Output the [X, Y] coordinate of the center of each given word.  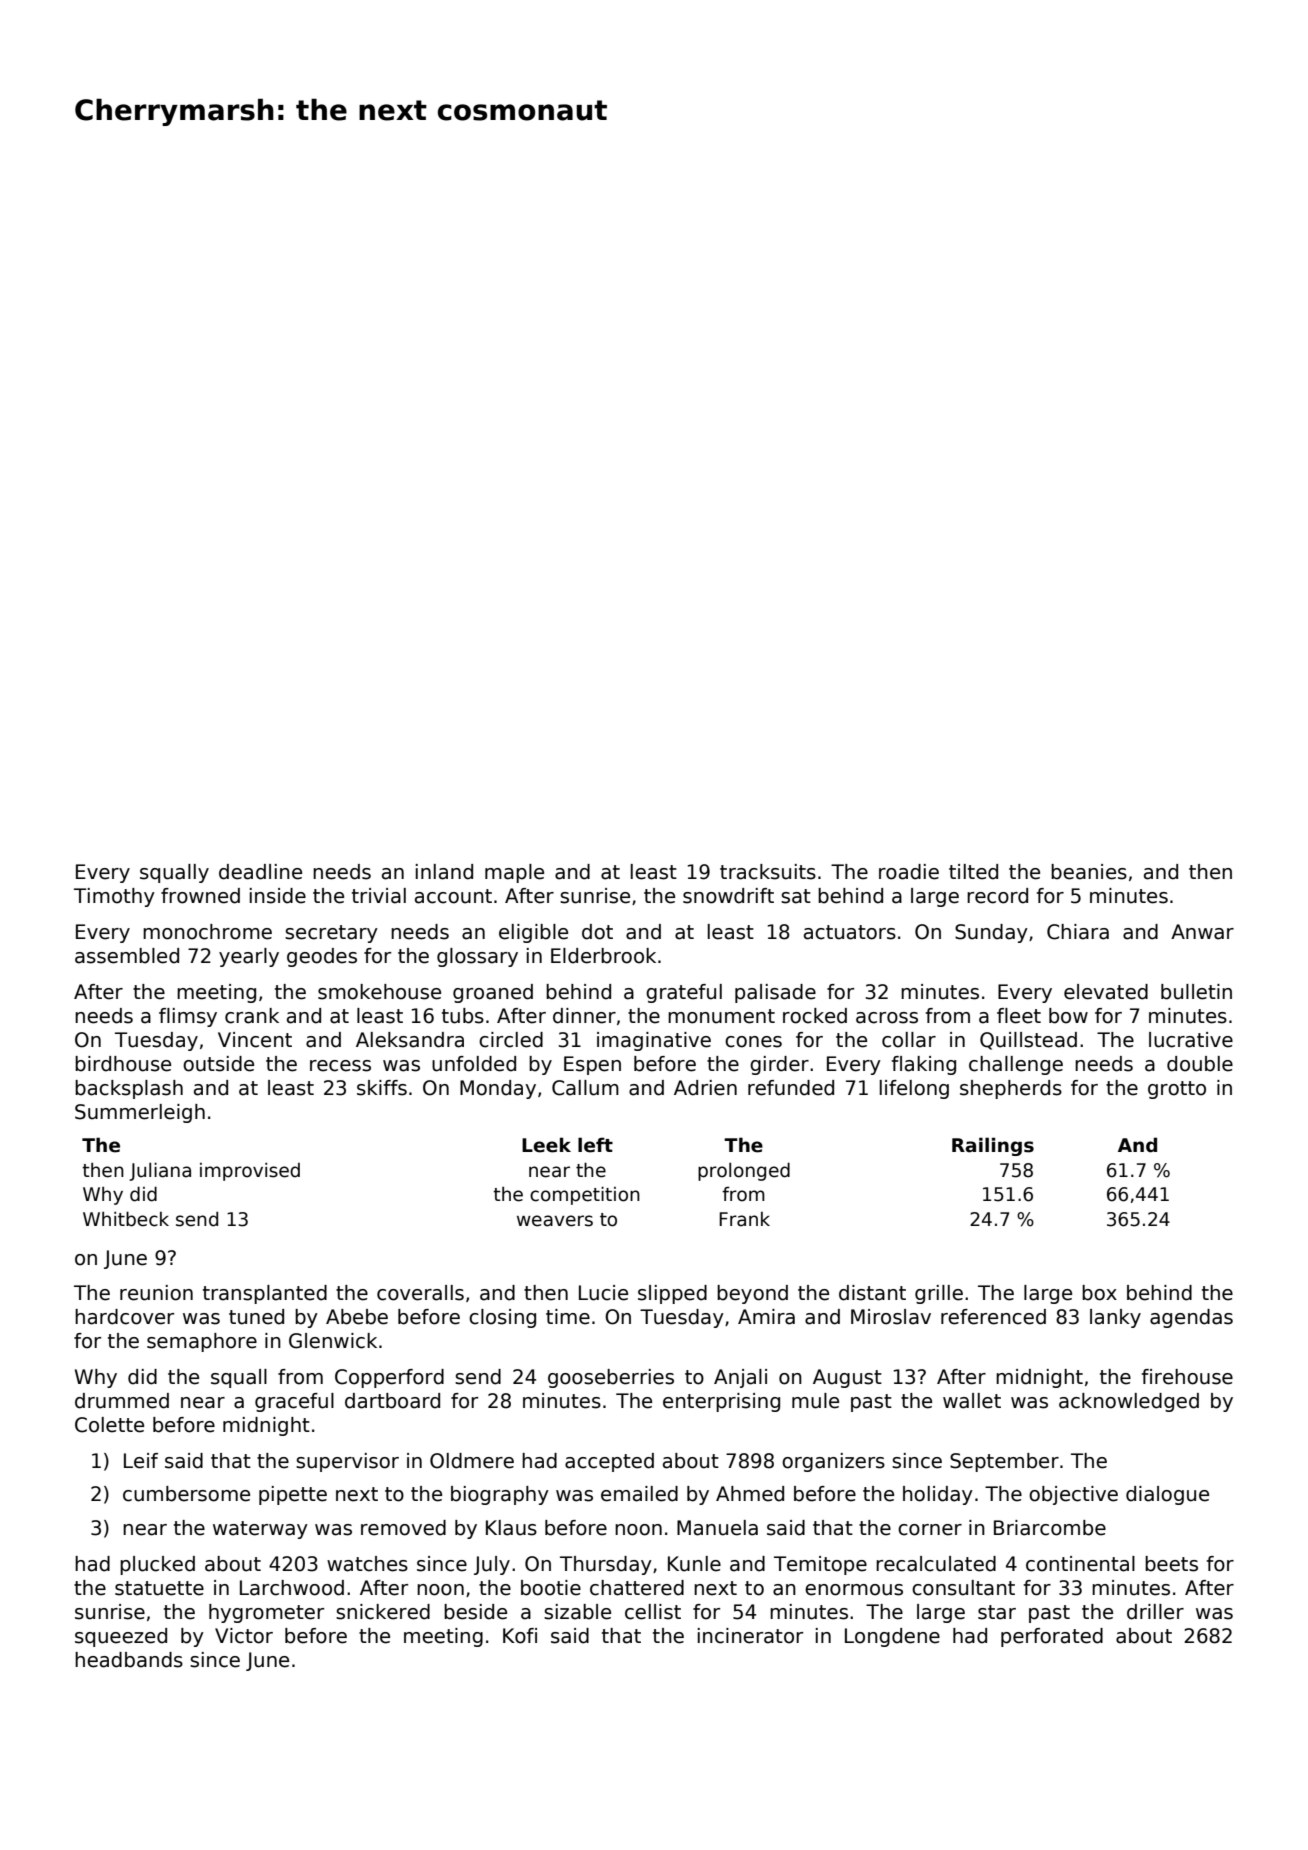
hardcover [124, 1317]
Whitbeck [126, 1219]
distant [872, 1293]
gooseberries [611, 1378]
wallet [972, 1401]
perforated [1052, 1637]
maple [514, 873]
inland [444, 872]
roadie [909, 872]
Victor [244, 1636]
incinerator [750, 1636]
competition [585, 1195]
